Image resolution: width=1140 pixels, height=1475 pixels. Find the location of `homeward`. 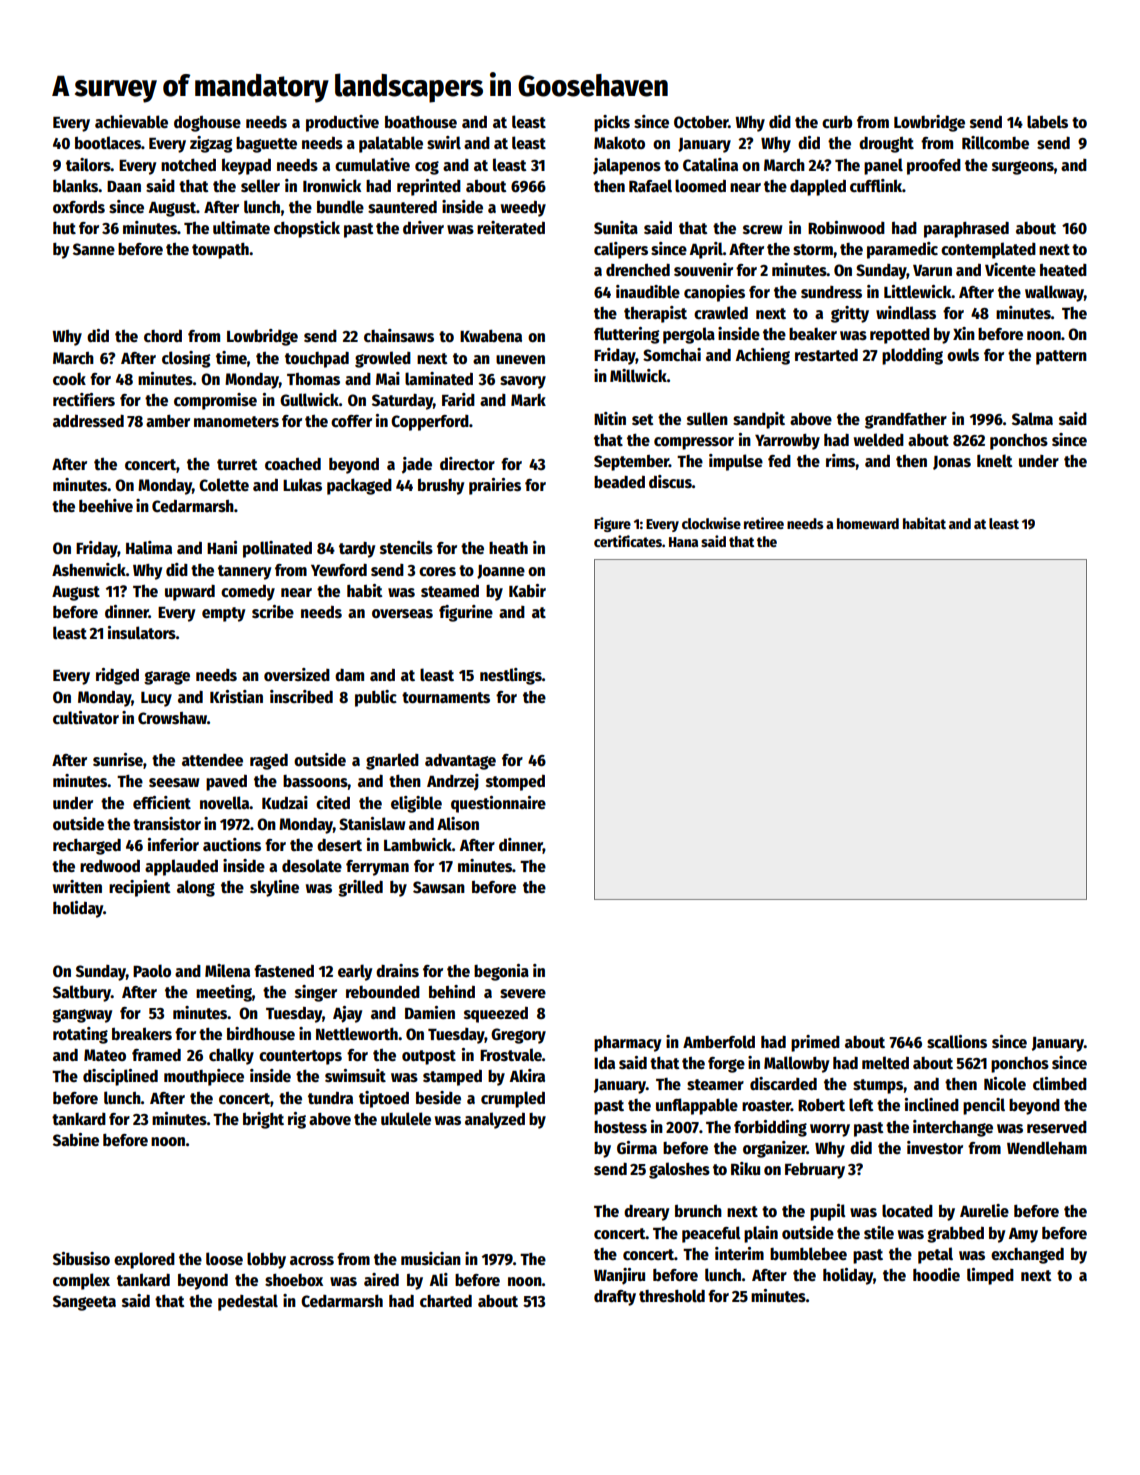

homeward is located at coordinates (868, 523).
